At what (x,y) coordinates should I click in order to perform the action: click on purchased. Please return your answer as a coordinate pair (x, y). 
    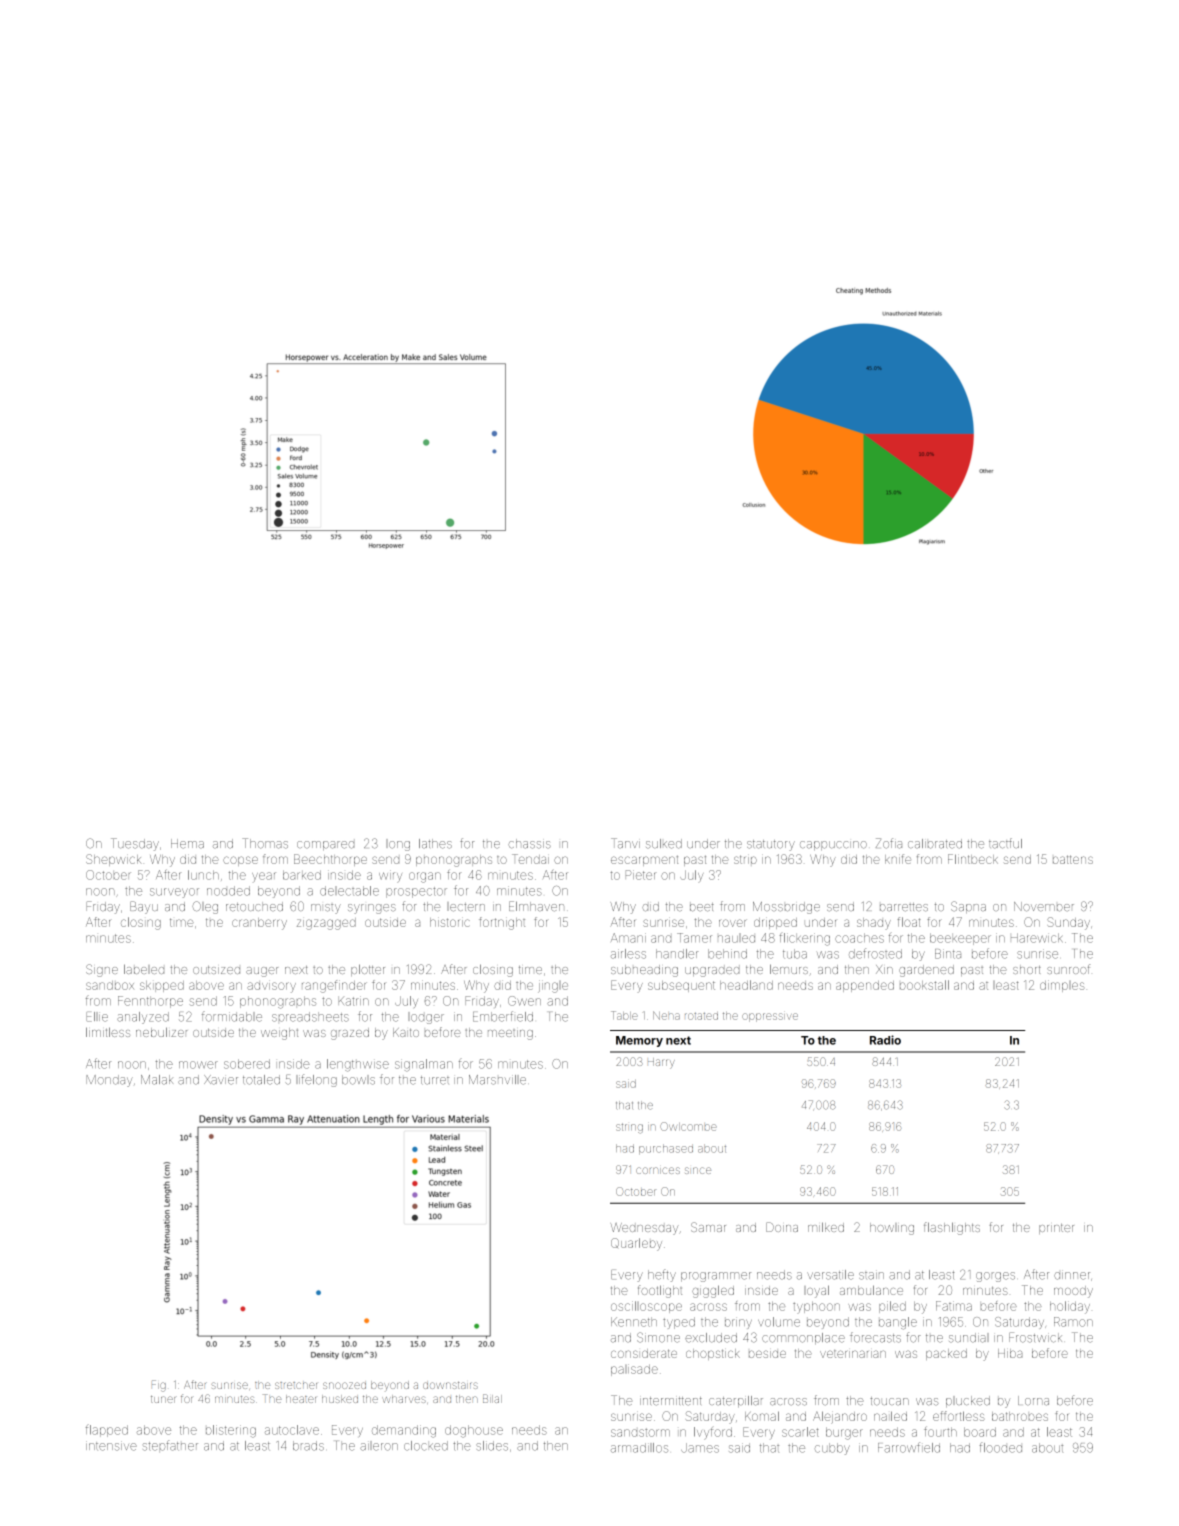
    Looking at the image, I should click on (666, 1149).
